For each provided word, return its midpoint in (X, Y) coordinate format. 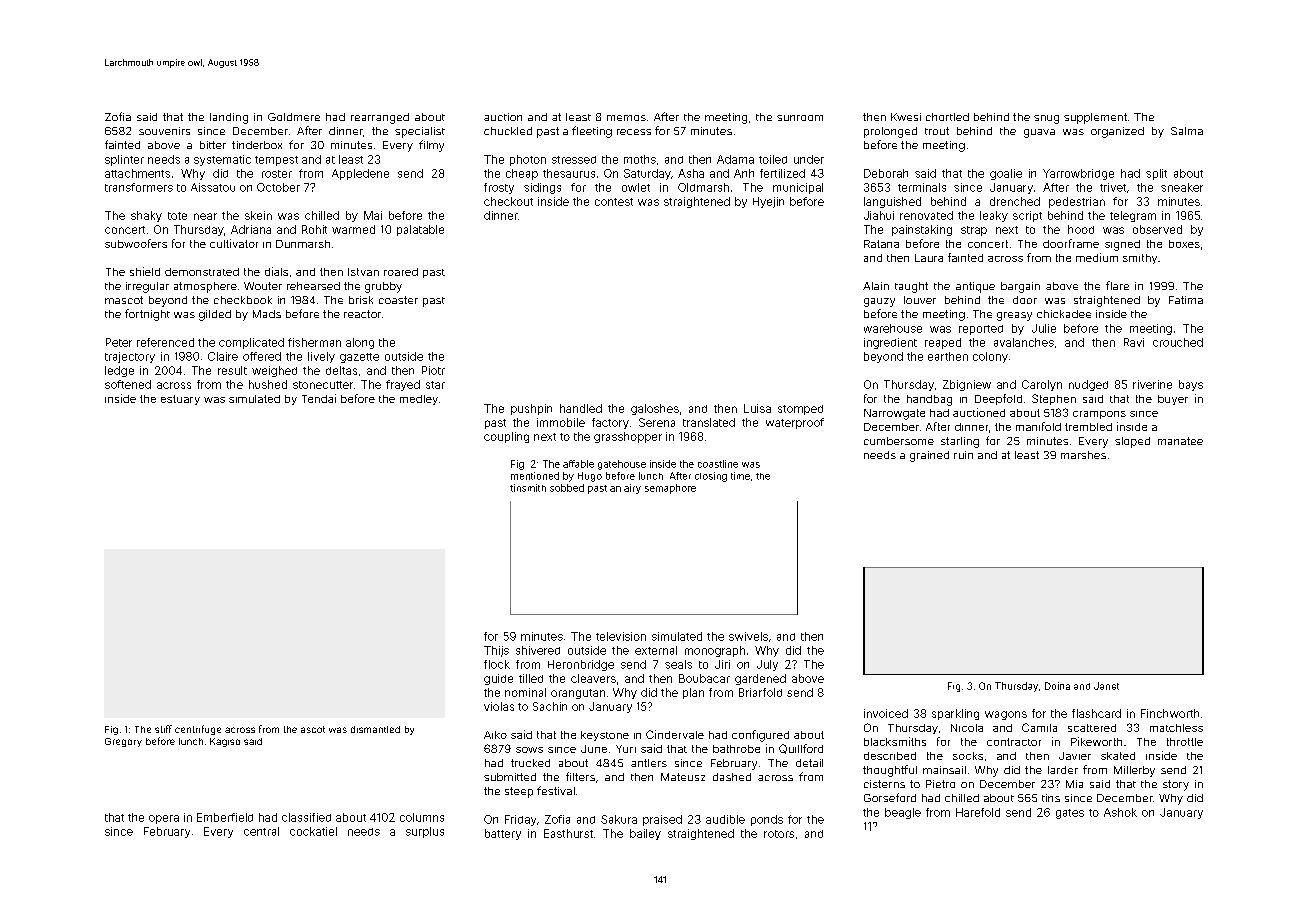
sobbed (567, 488)
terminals (922, 187)
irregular (147, 287)
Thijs (496, 651)
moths (640, 159)
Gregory (123, 742)
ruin (963, 455)
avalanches (1024, 342)
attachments (137, 173)
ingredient (890, 343)
